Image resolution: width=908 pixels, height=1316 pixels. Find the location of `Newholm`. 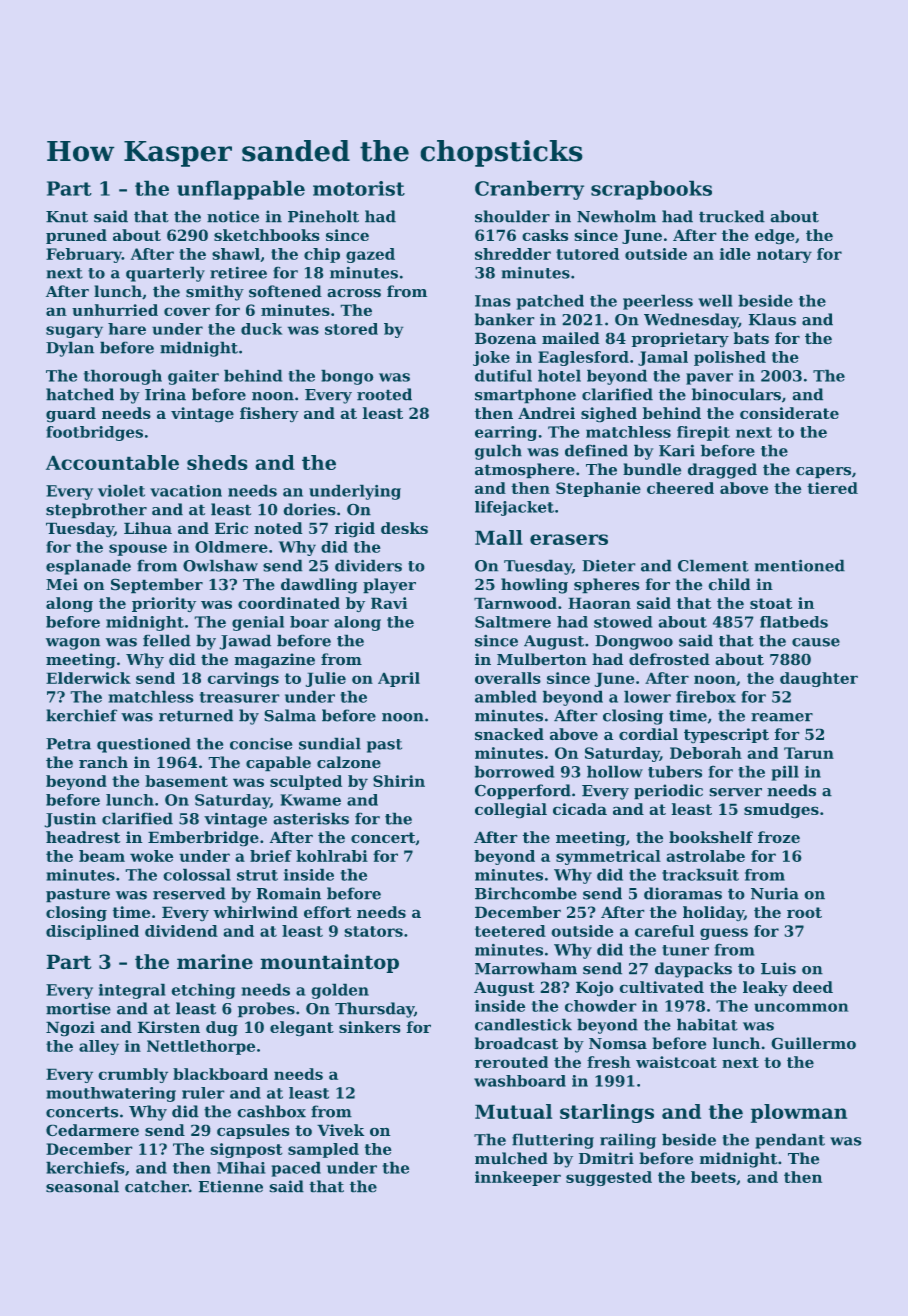

Newholm is located at coordinates (616, 216).
